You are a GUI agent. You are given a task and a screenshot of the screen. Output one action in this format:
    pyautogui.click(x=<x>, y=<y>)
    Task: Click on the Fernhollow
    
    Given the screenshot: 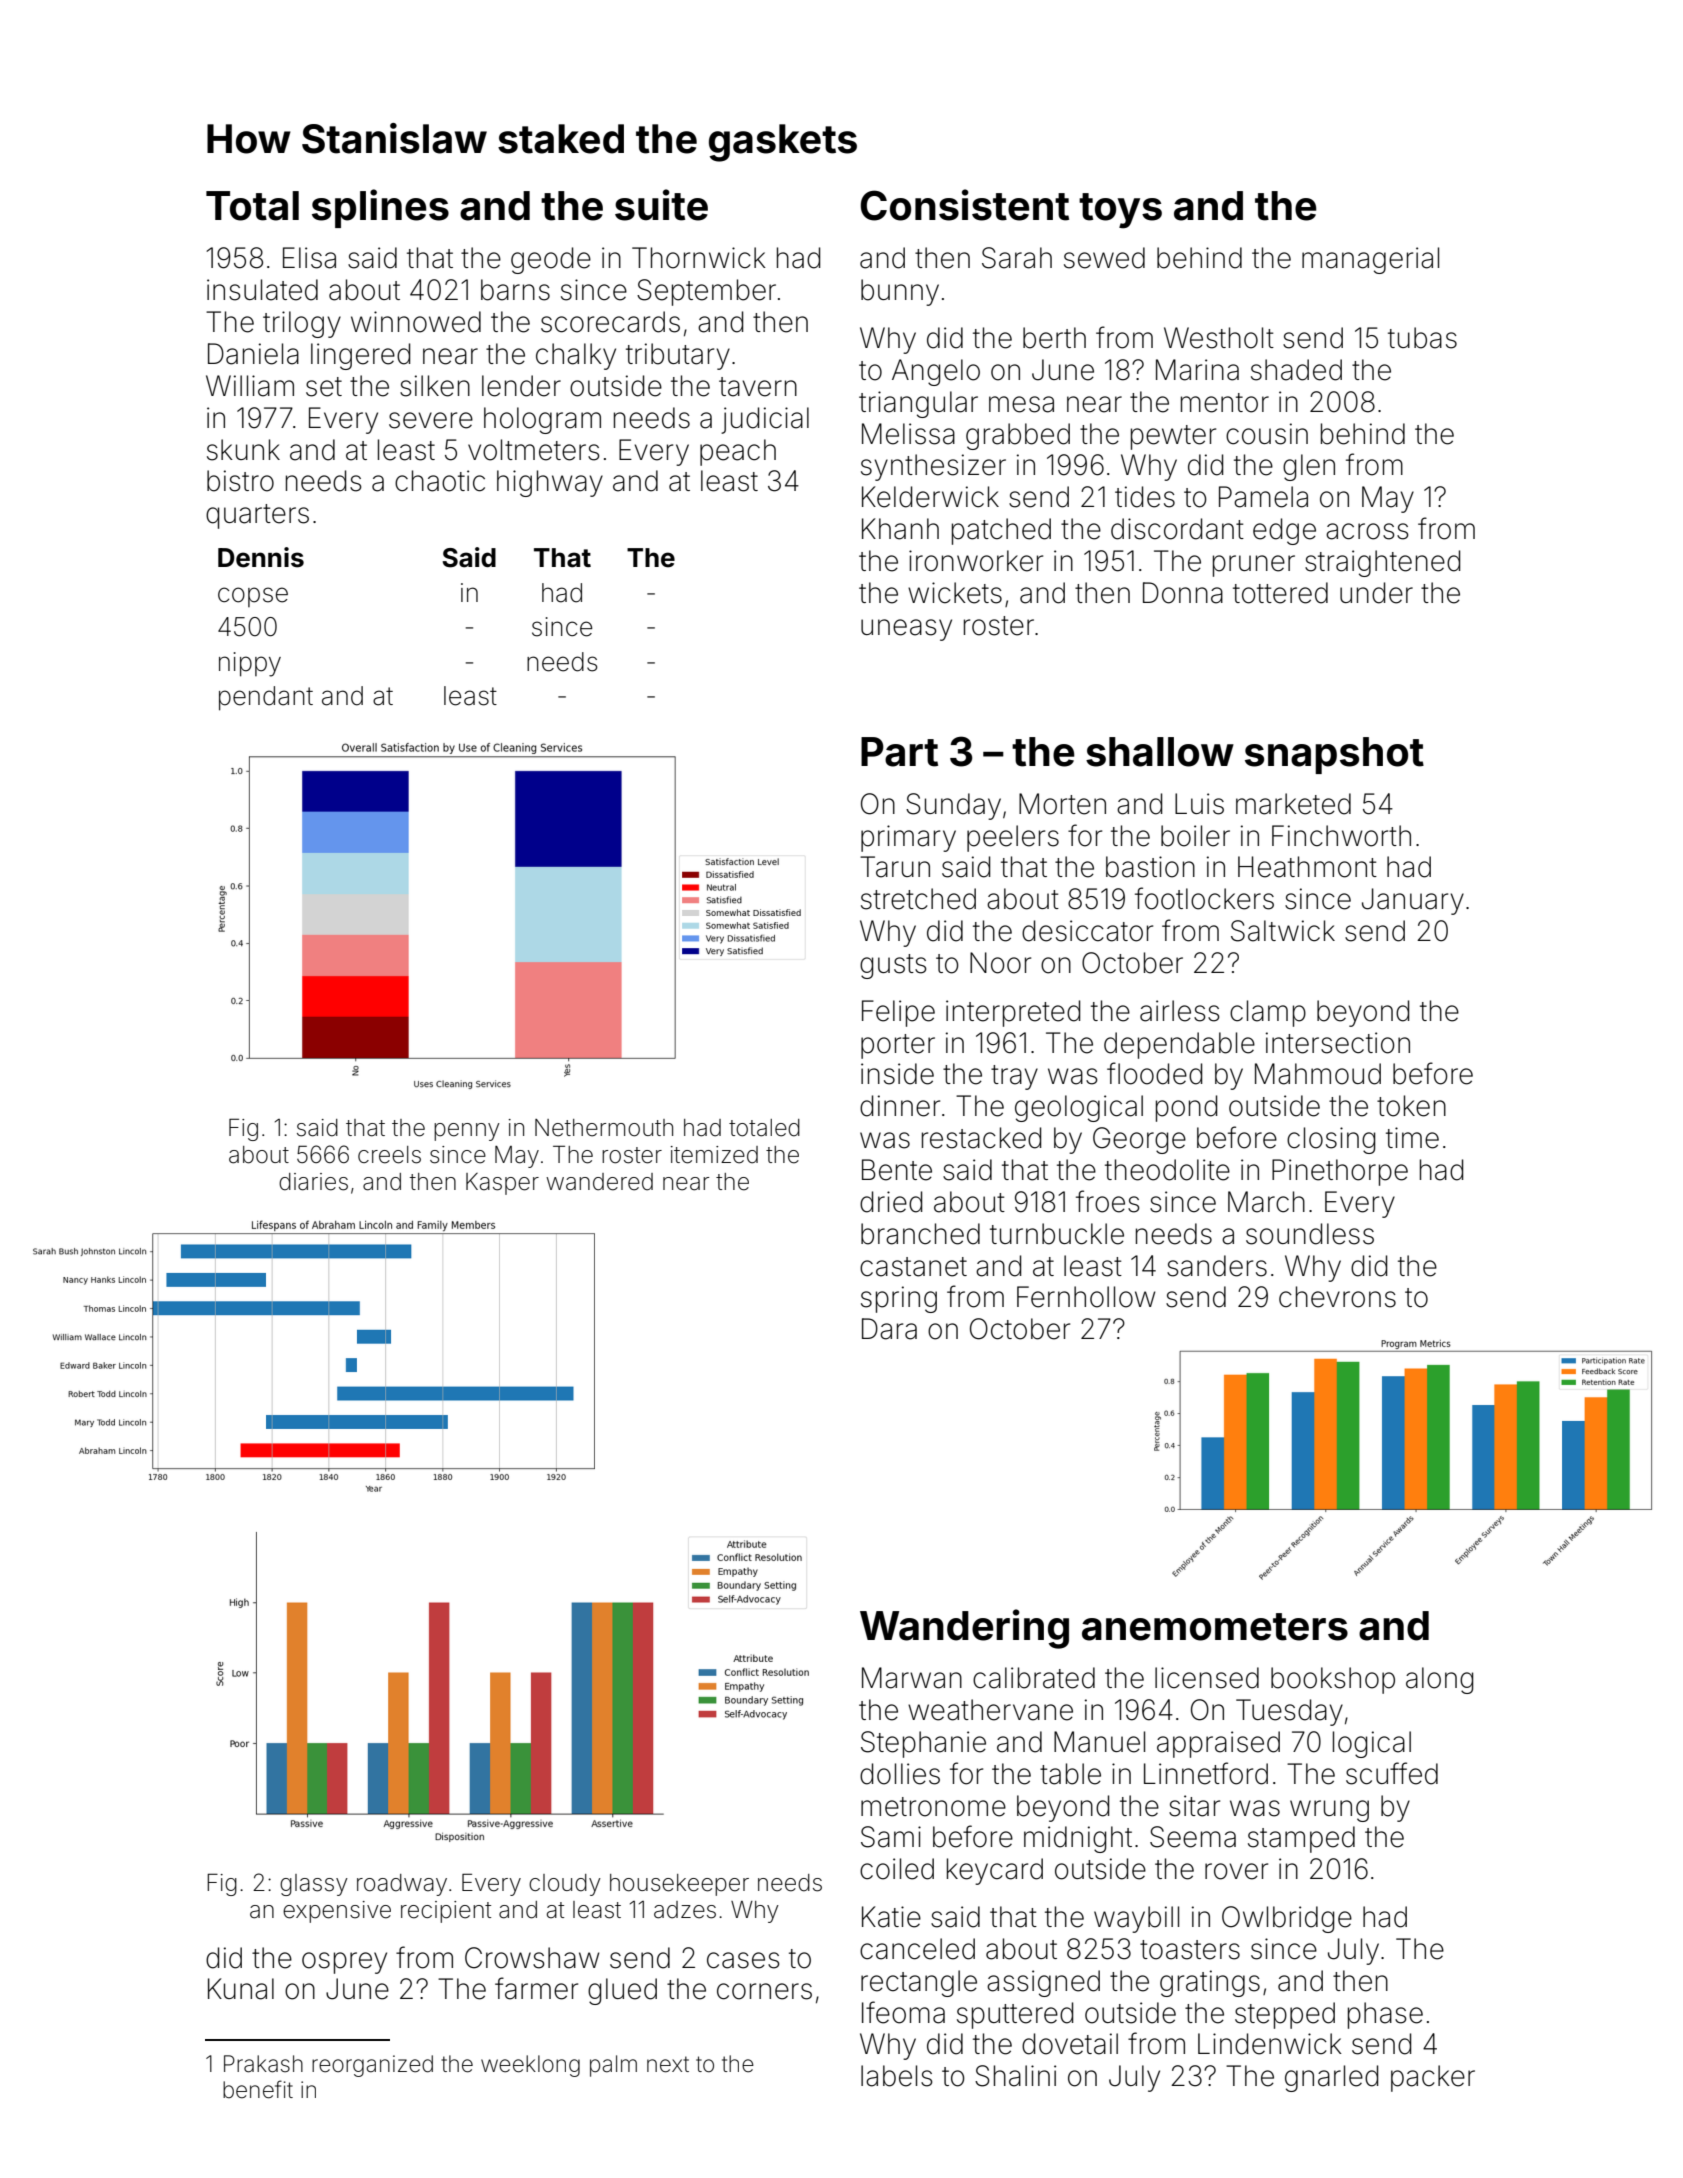 What is the action you would take?
    pyautogui.click(x=1086, y=1297)
